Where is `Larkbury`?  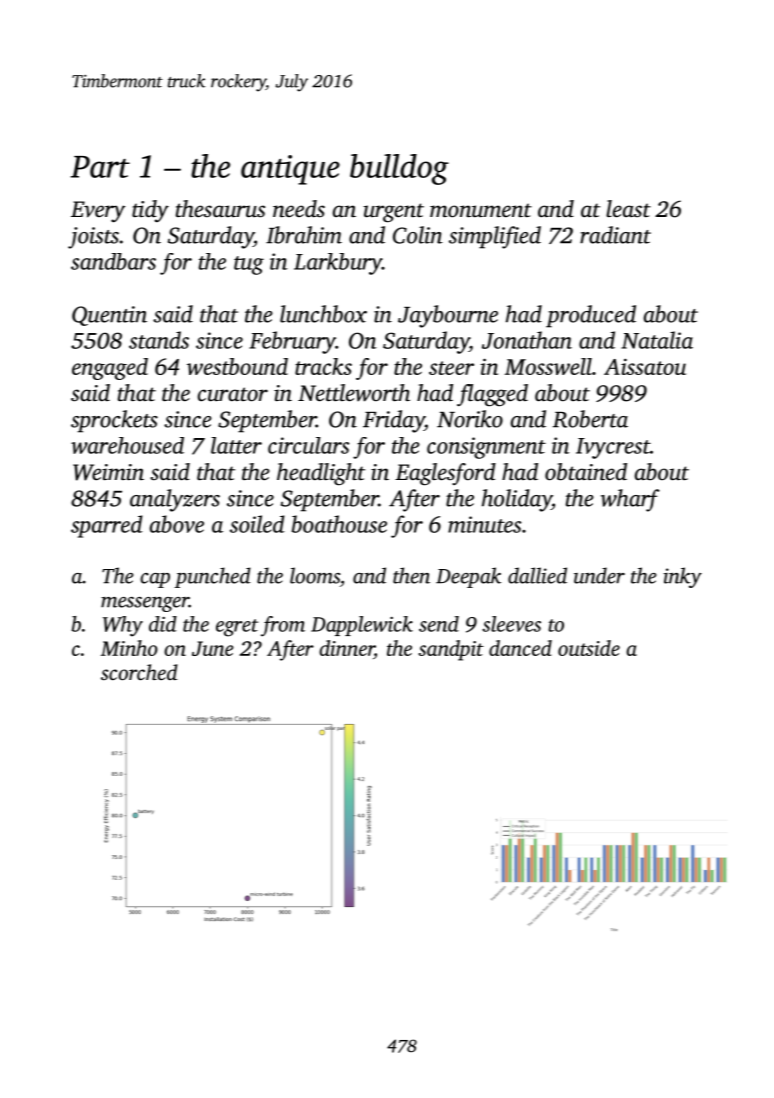
Larkbury is located at coordinates (338, 264).
